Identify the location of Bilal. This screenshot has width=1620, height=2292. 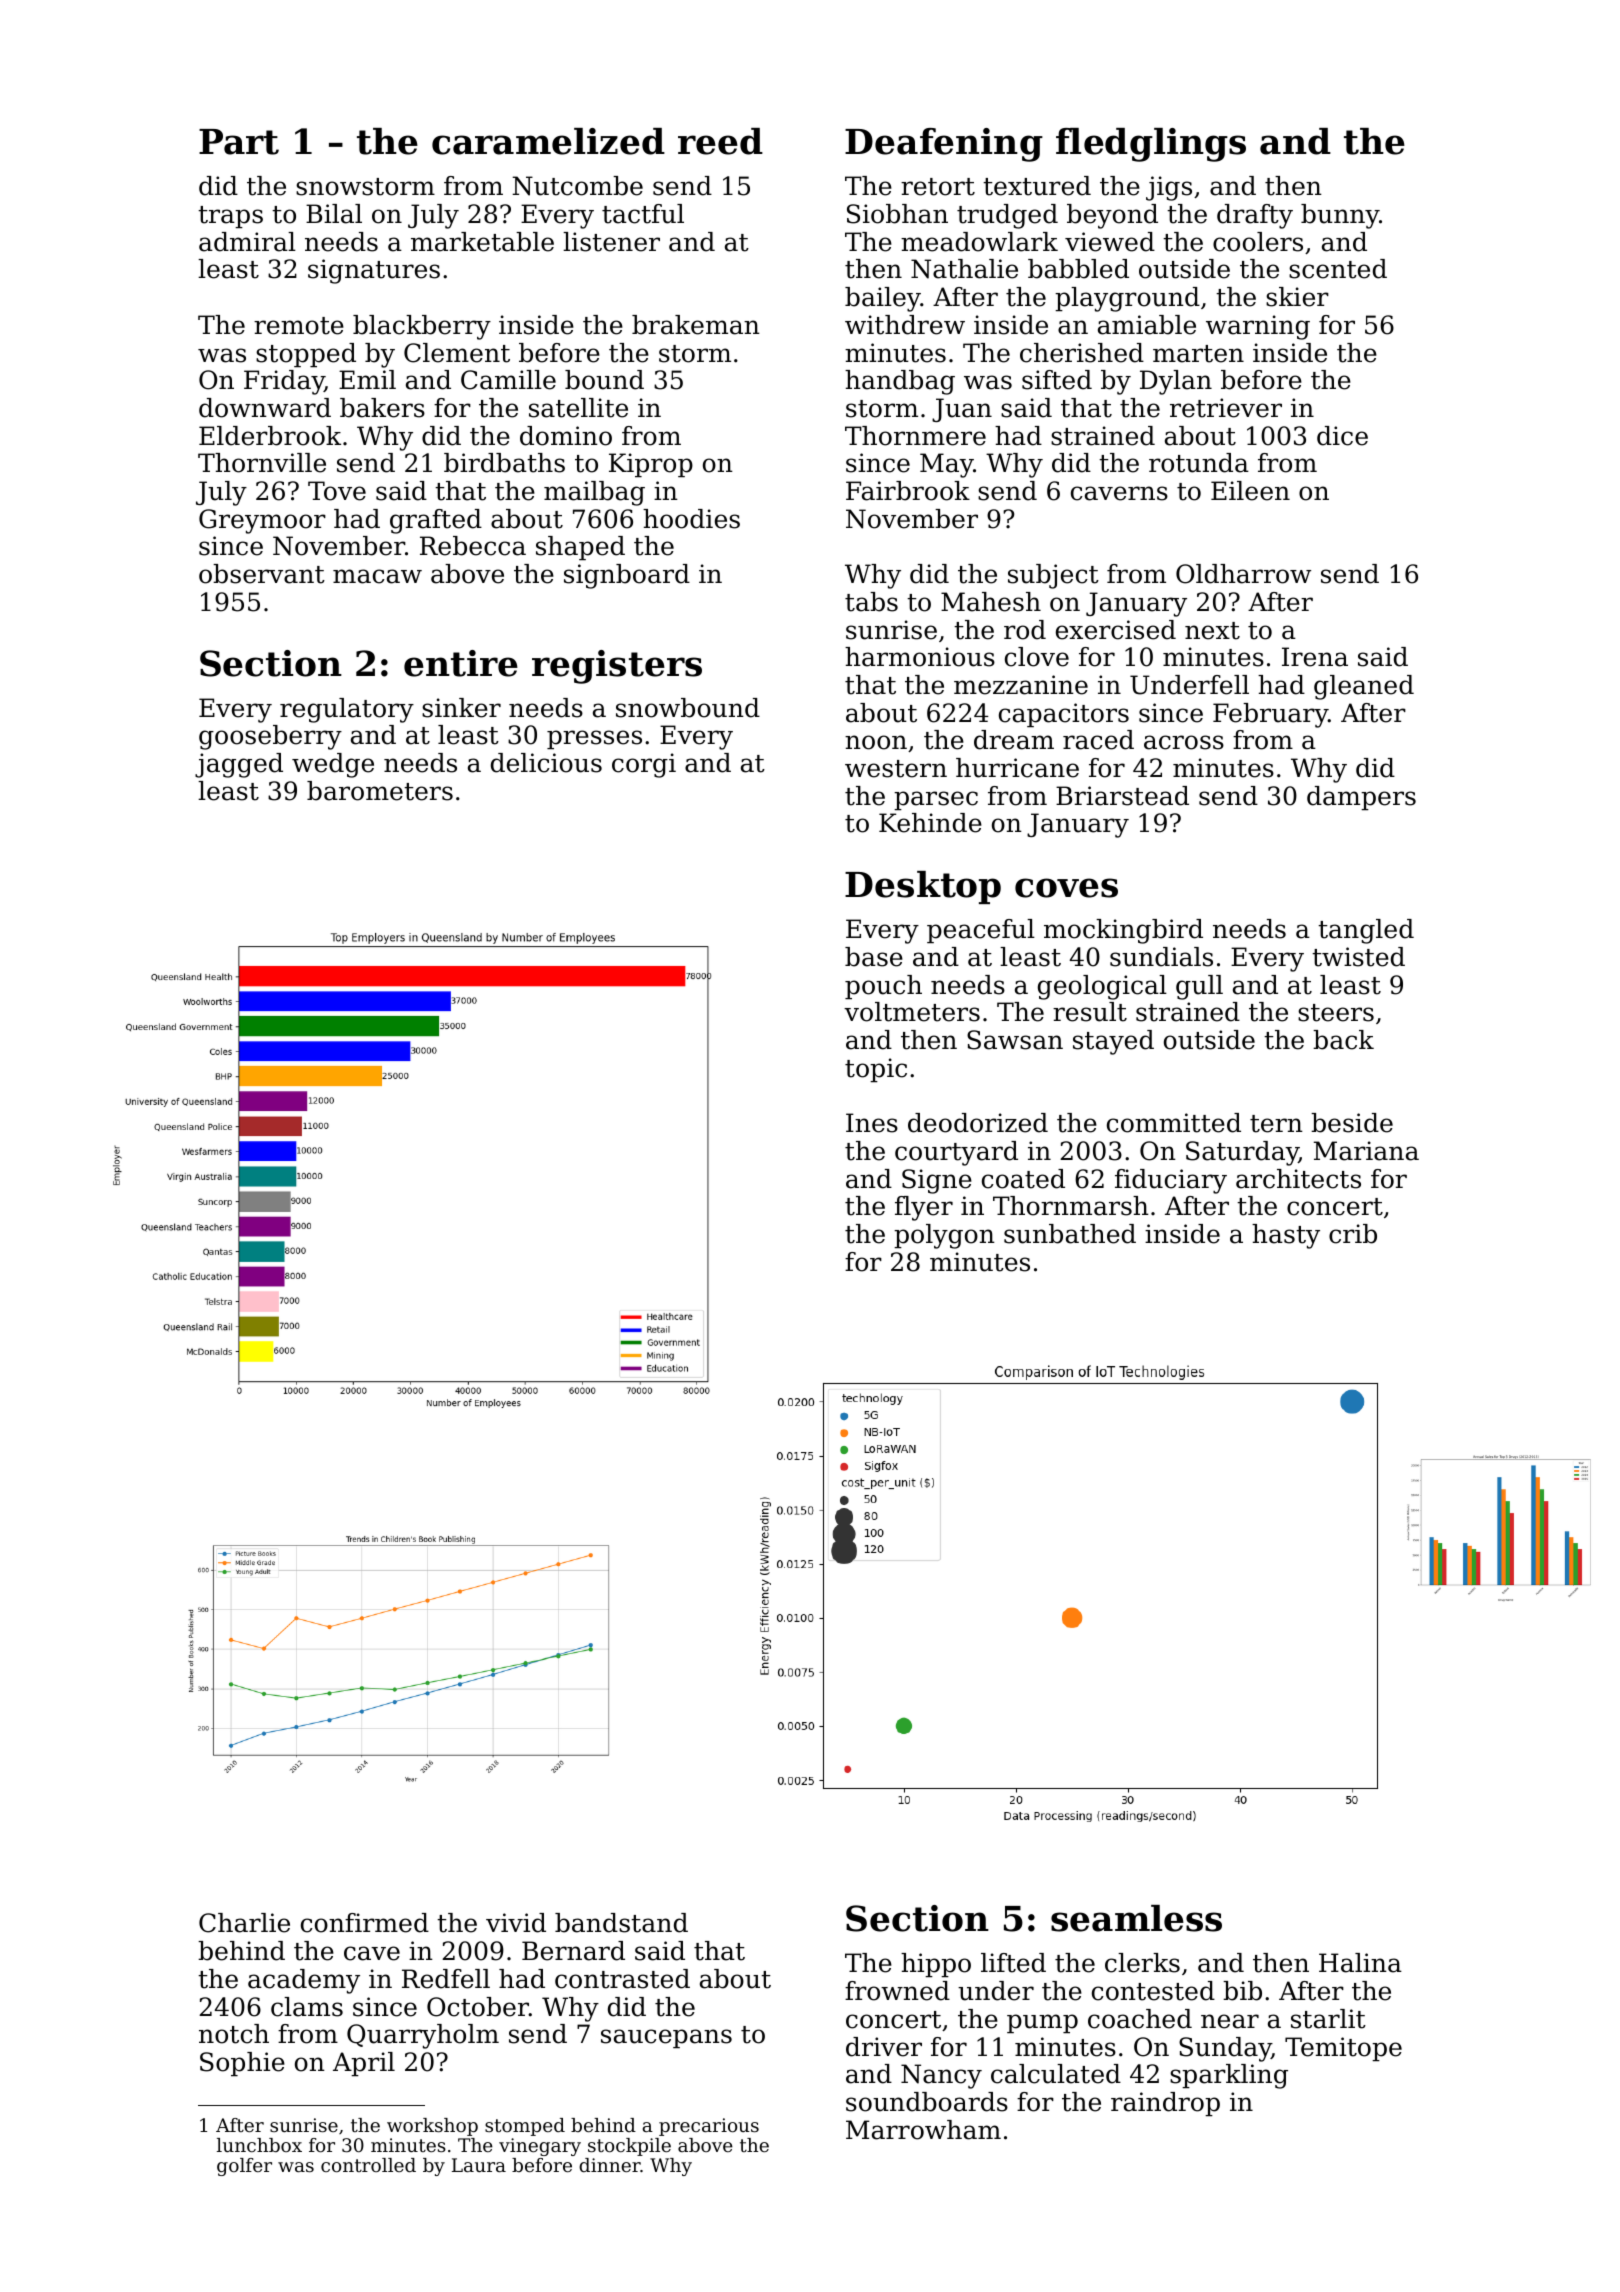
(334, 214).
